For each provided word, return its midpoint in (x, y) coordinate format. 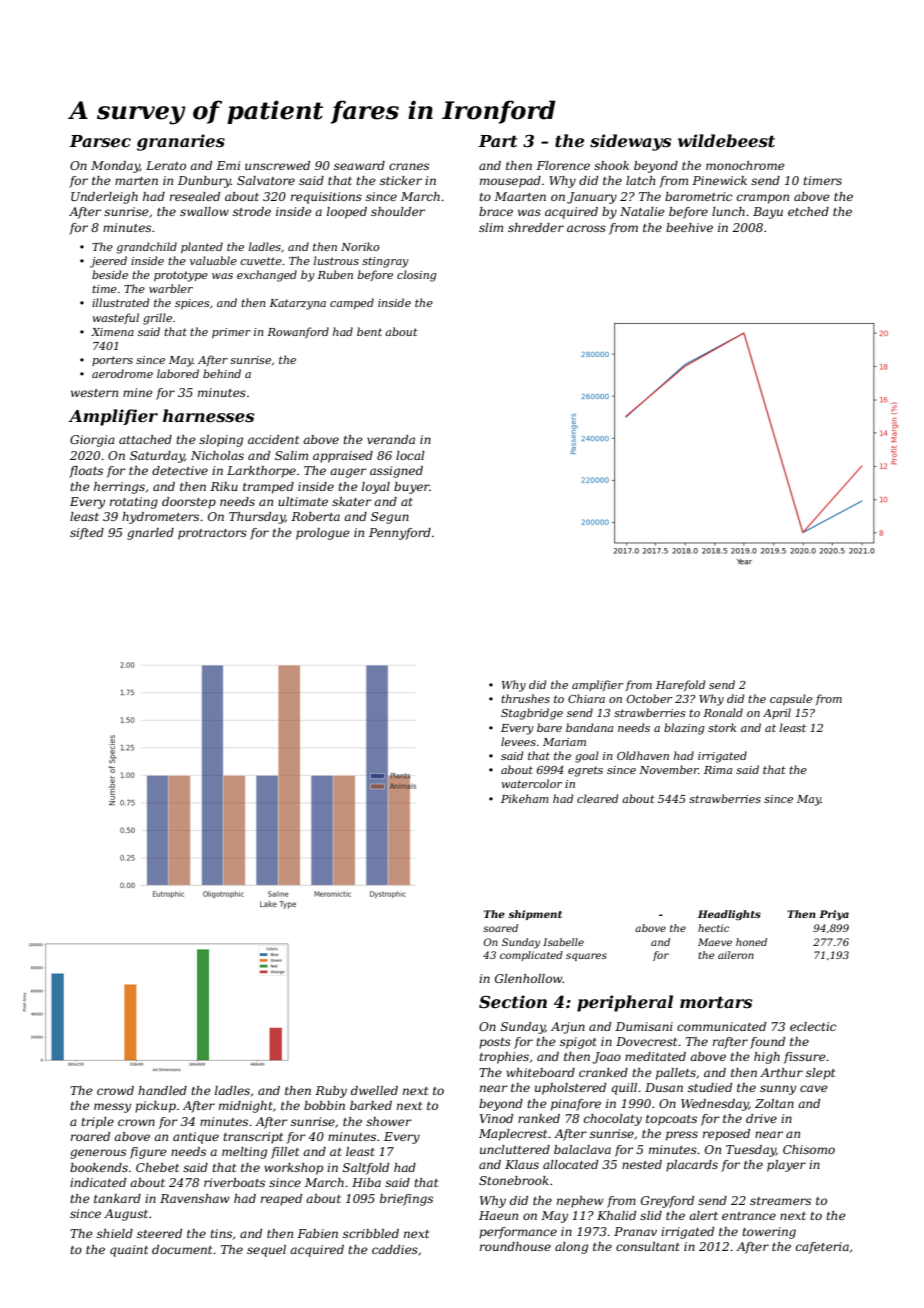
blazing (684, 729)
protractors (212, 534)
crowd (115, 1090)
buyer (412, 488)
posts (495, 1043)
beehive (689, 227)
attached (145, 439)
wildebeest (726, 140)
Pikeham (525, 798)
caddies (395, 1249)
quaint (129, 1251)
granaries (181, 142)
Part (498, 141)
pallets (676, 1074)
